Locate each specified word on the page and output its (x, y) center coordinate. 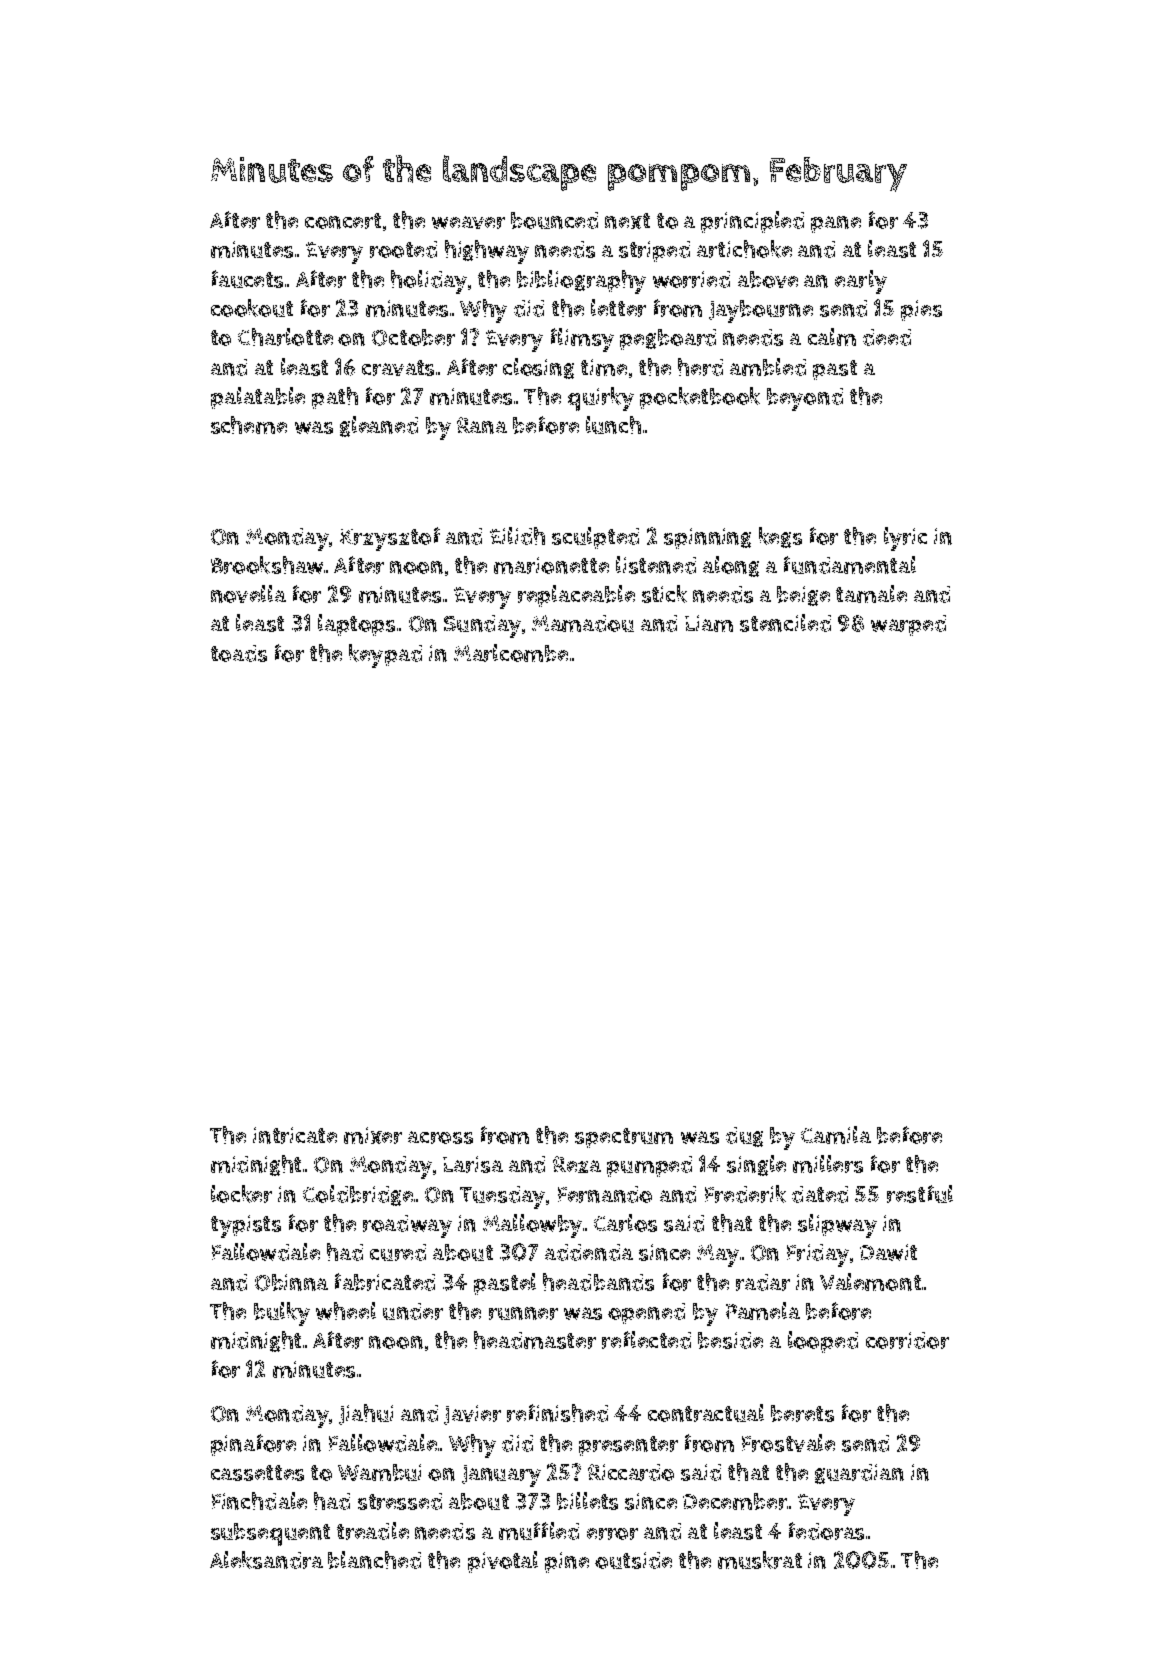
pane (836, 224)
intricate (295, 1135)
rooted (403, 249)
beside (730, 1340)
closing (538, 368)
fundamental (850, 565)
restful (920, 1194)
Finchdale (259, 1501)
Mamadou (583, 623)
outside (633, 1560)
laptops (356, 625)
